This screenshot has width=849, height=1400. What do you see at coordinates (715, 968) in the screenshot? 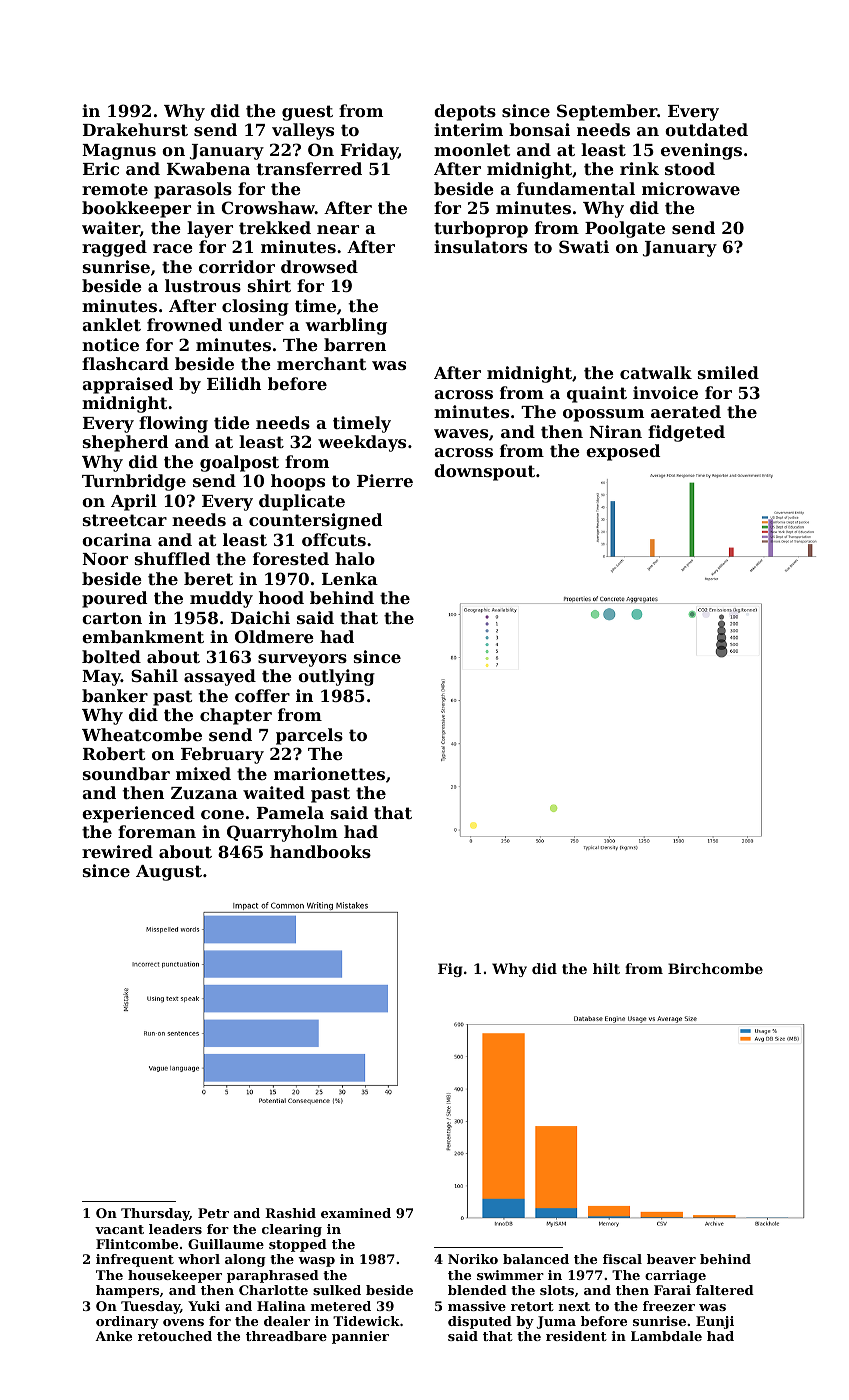
I see `Birchcombe` at bounding box center [715, 968].
